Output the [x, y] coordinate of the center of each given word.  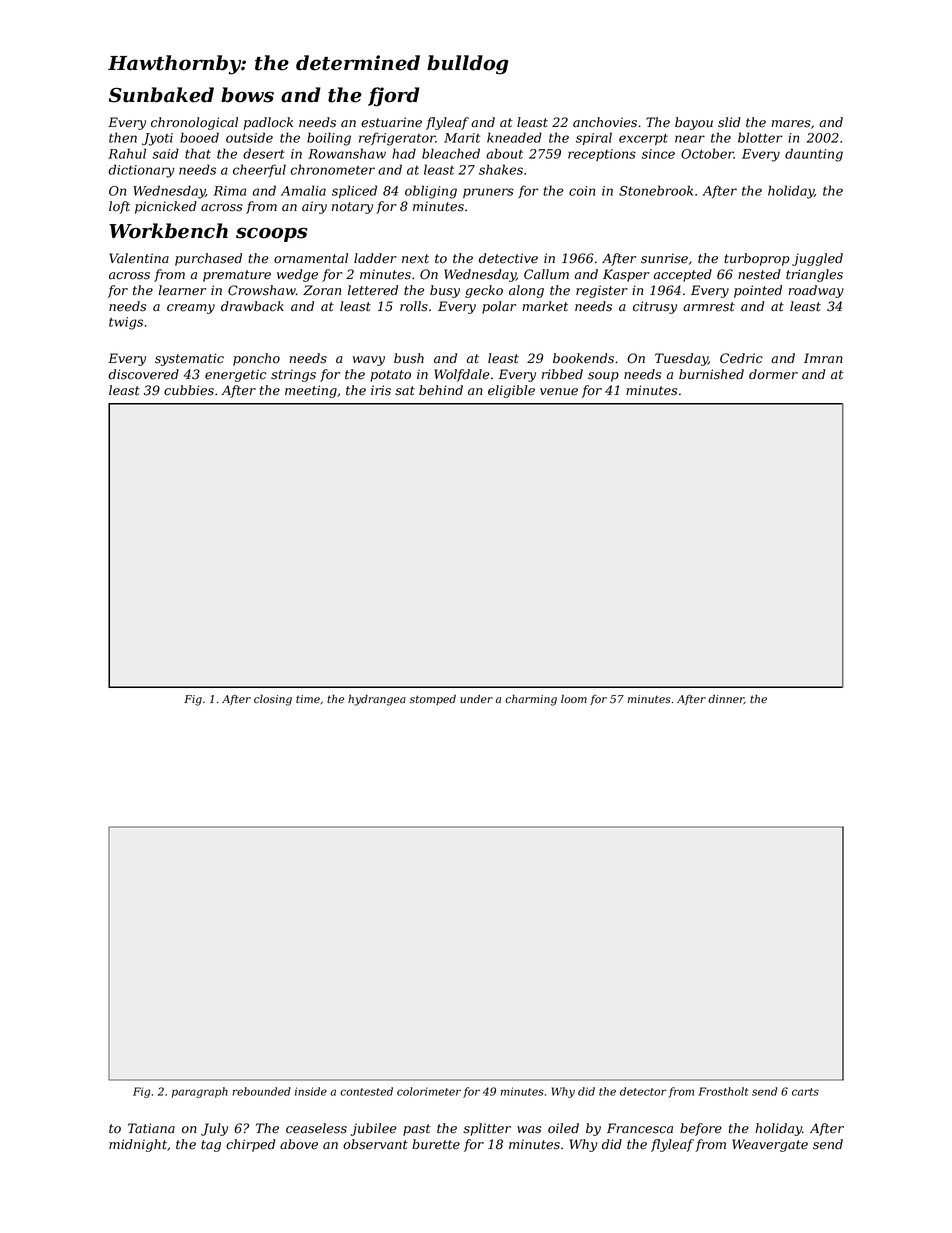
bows [247, 95]
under [476, 699]
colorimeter [429, 1091]
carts [805, 1092]
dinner [726, 700]
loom [574, 698]
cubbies [189, 390]
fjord [394, 97]
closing [273, 700]
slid [729, 122]
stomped [433, 699]
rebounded [261, 1091]
